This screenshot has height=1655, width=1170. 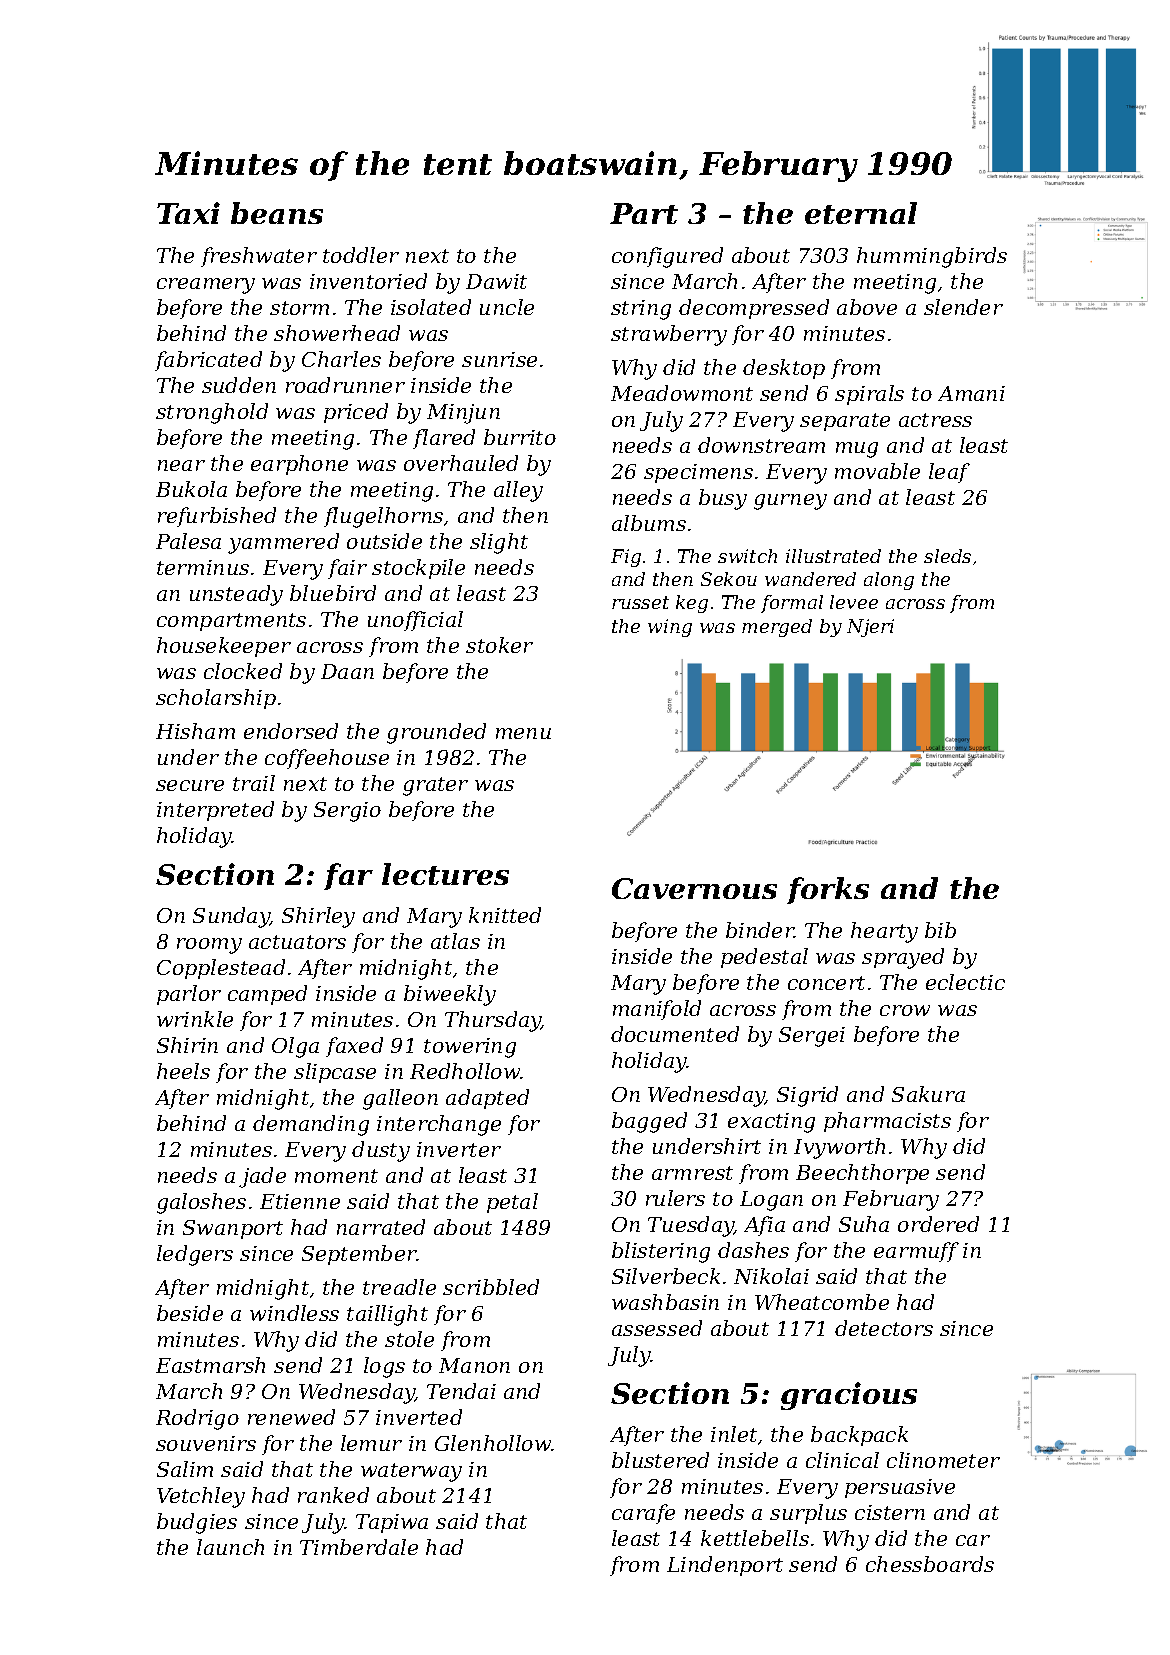 What do you see at coordinates (667, 257) in the screenshot?
I see `configured` at bounding box center [667, 257].
